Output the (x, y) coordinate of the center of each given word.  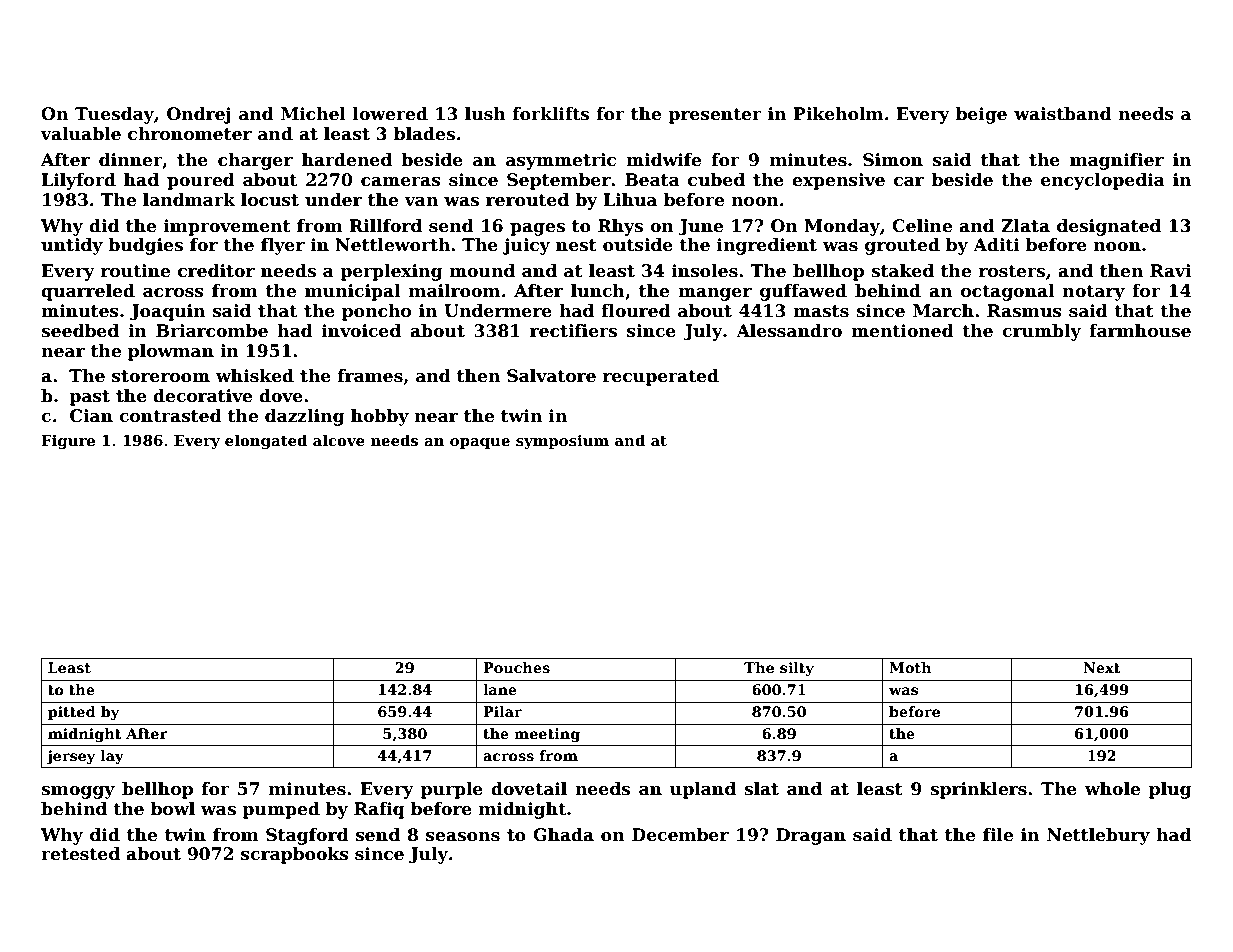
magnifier (1117, 161)
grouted (902, 246)
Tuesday (114, 115)
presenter (715, 116)
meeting (547, 735)
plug (1170, 790)
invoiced (361, 331)
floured (636, 311)
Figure (68, 442)
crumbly (1041, 332)
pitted (72, 713)
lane (500, 689)
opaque (480, 443)
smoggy (78, 792)
